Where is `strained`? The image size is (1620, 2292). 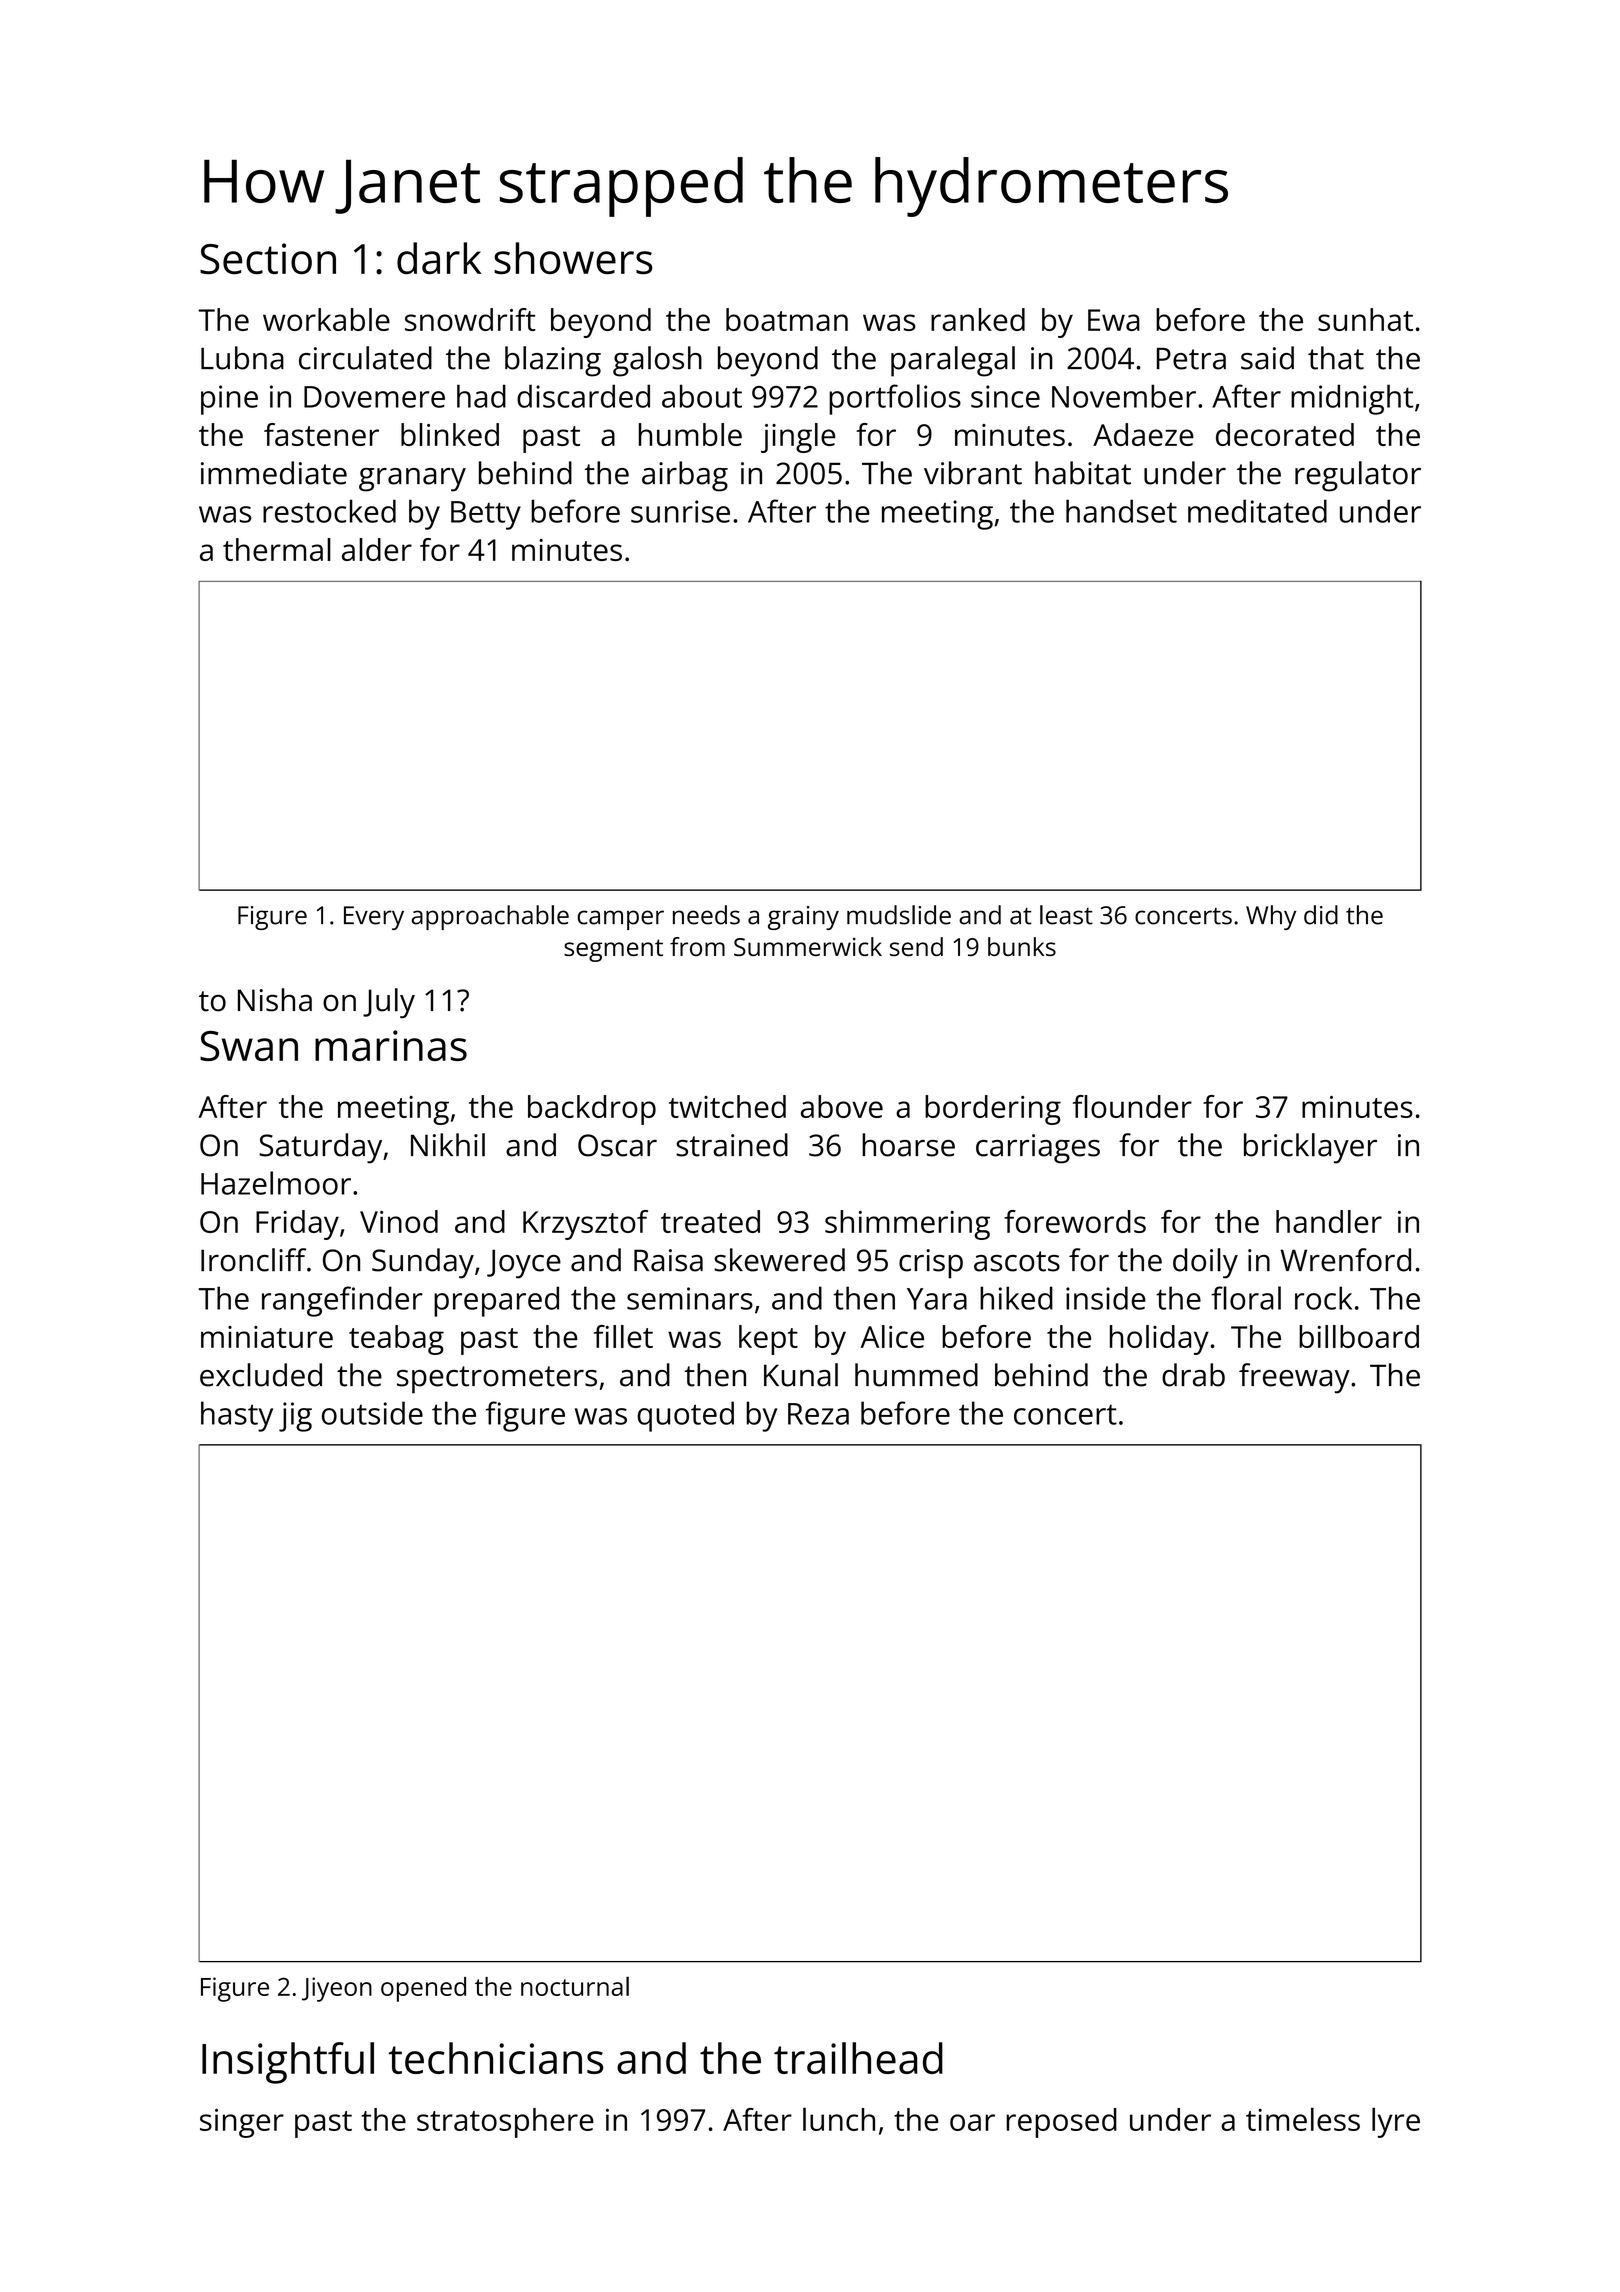
strained is located at coordinates (732, 1145).
